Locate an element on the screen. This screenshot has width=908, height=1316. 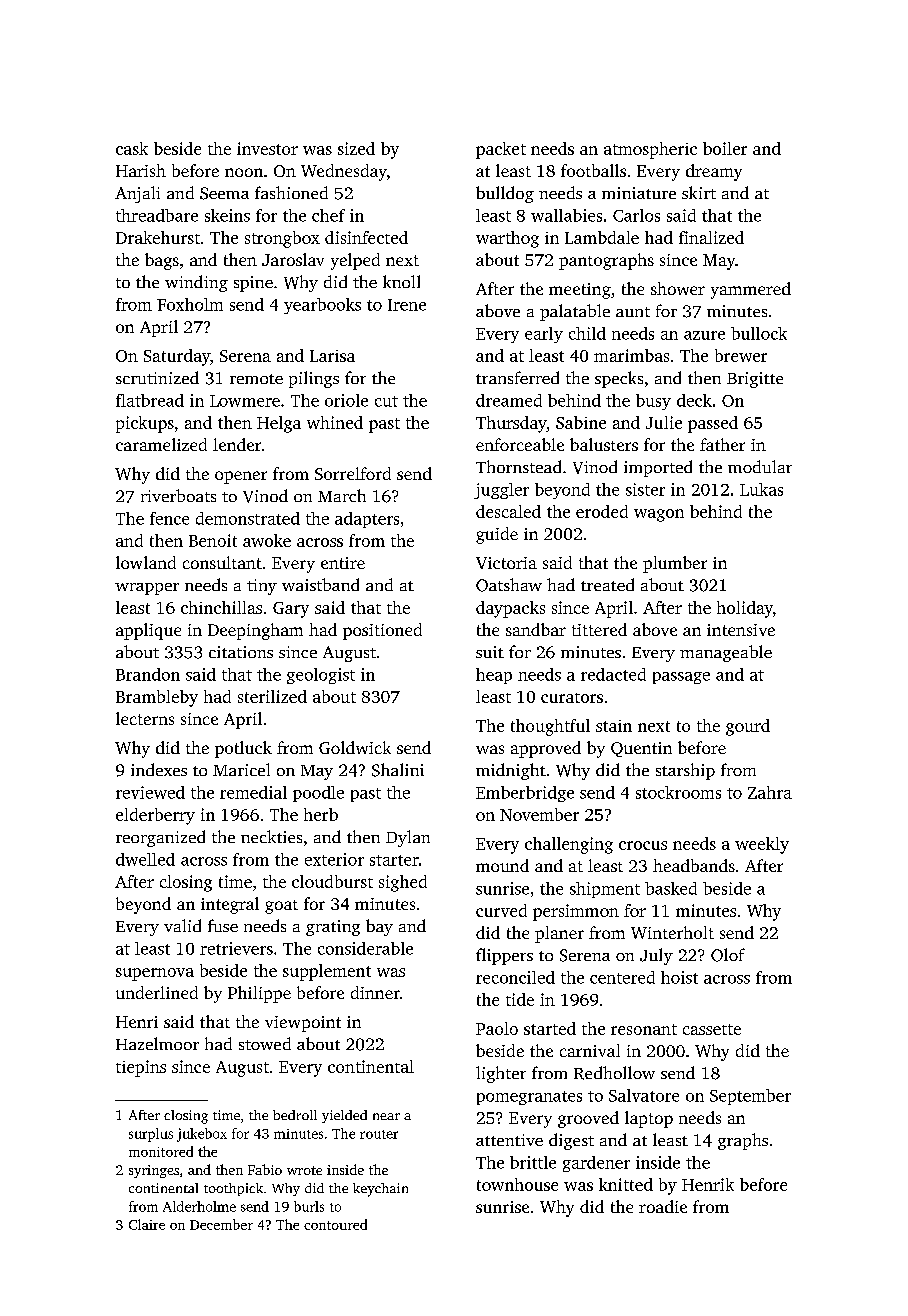
yammered is located at coordinates (751, 290).
